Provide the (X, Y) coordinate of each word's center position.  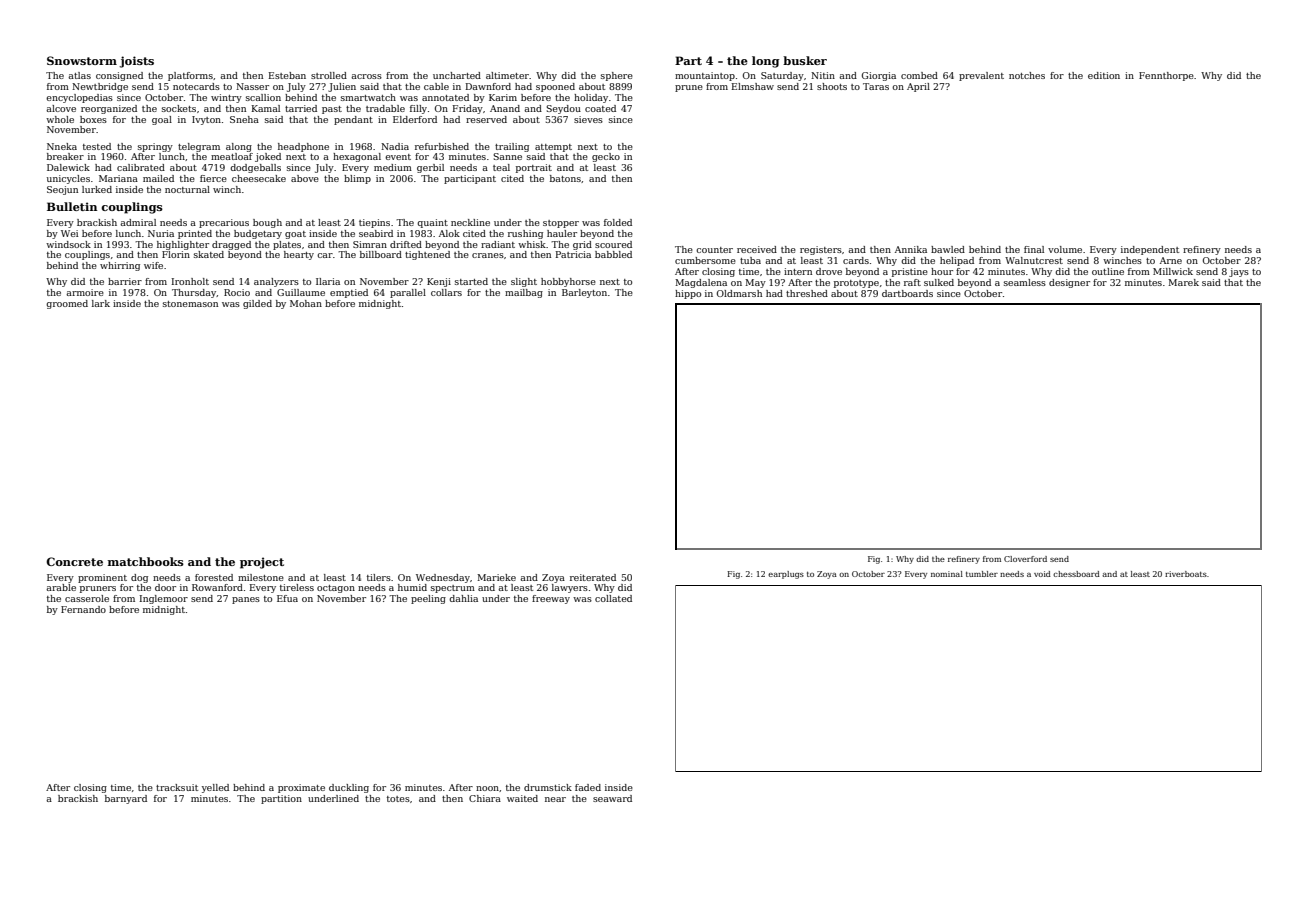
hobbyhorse (568, 282)
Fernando (83, 609)
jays (1239, 272)
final (1034, 249)
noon (487, 788)
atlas (79, 75)
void (1042, 574)
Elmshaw (753, 86)
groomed (67, 304)
